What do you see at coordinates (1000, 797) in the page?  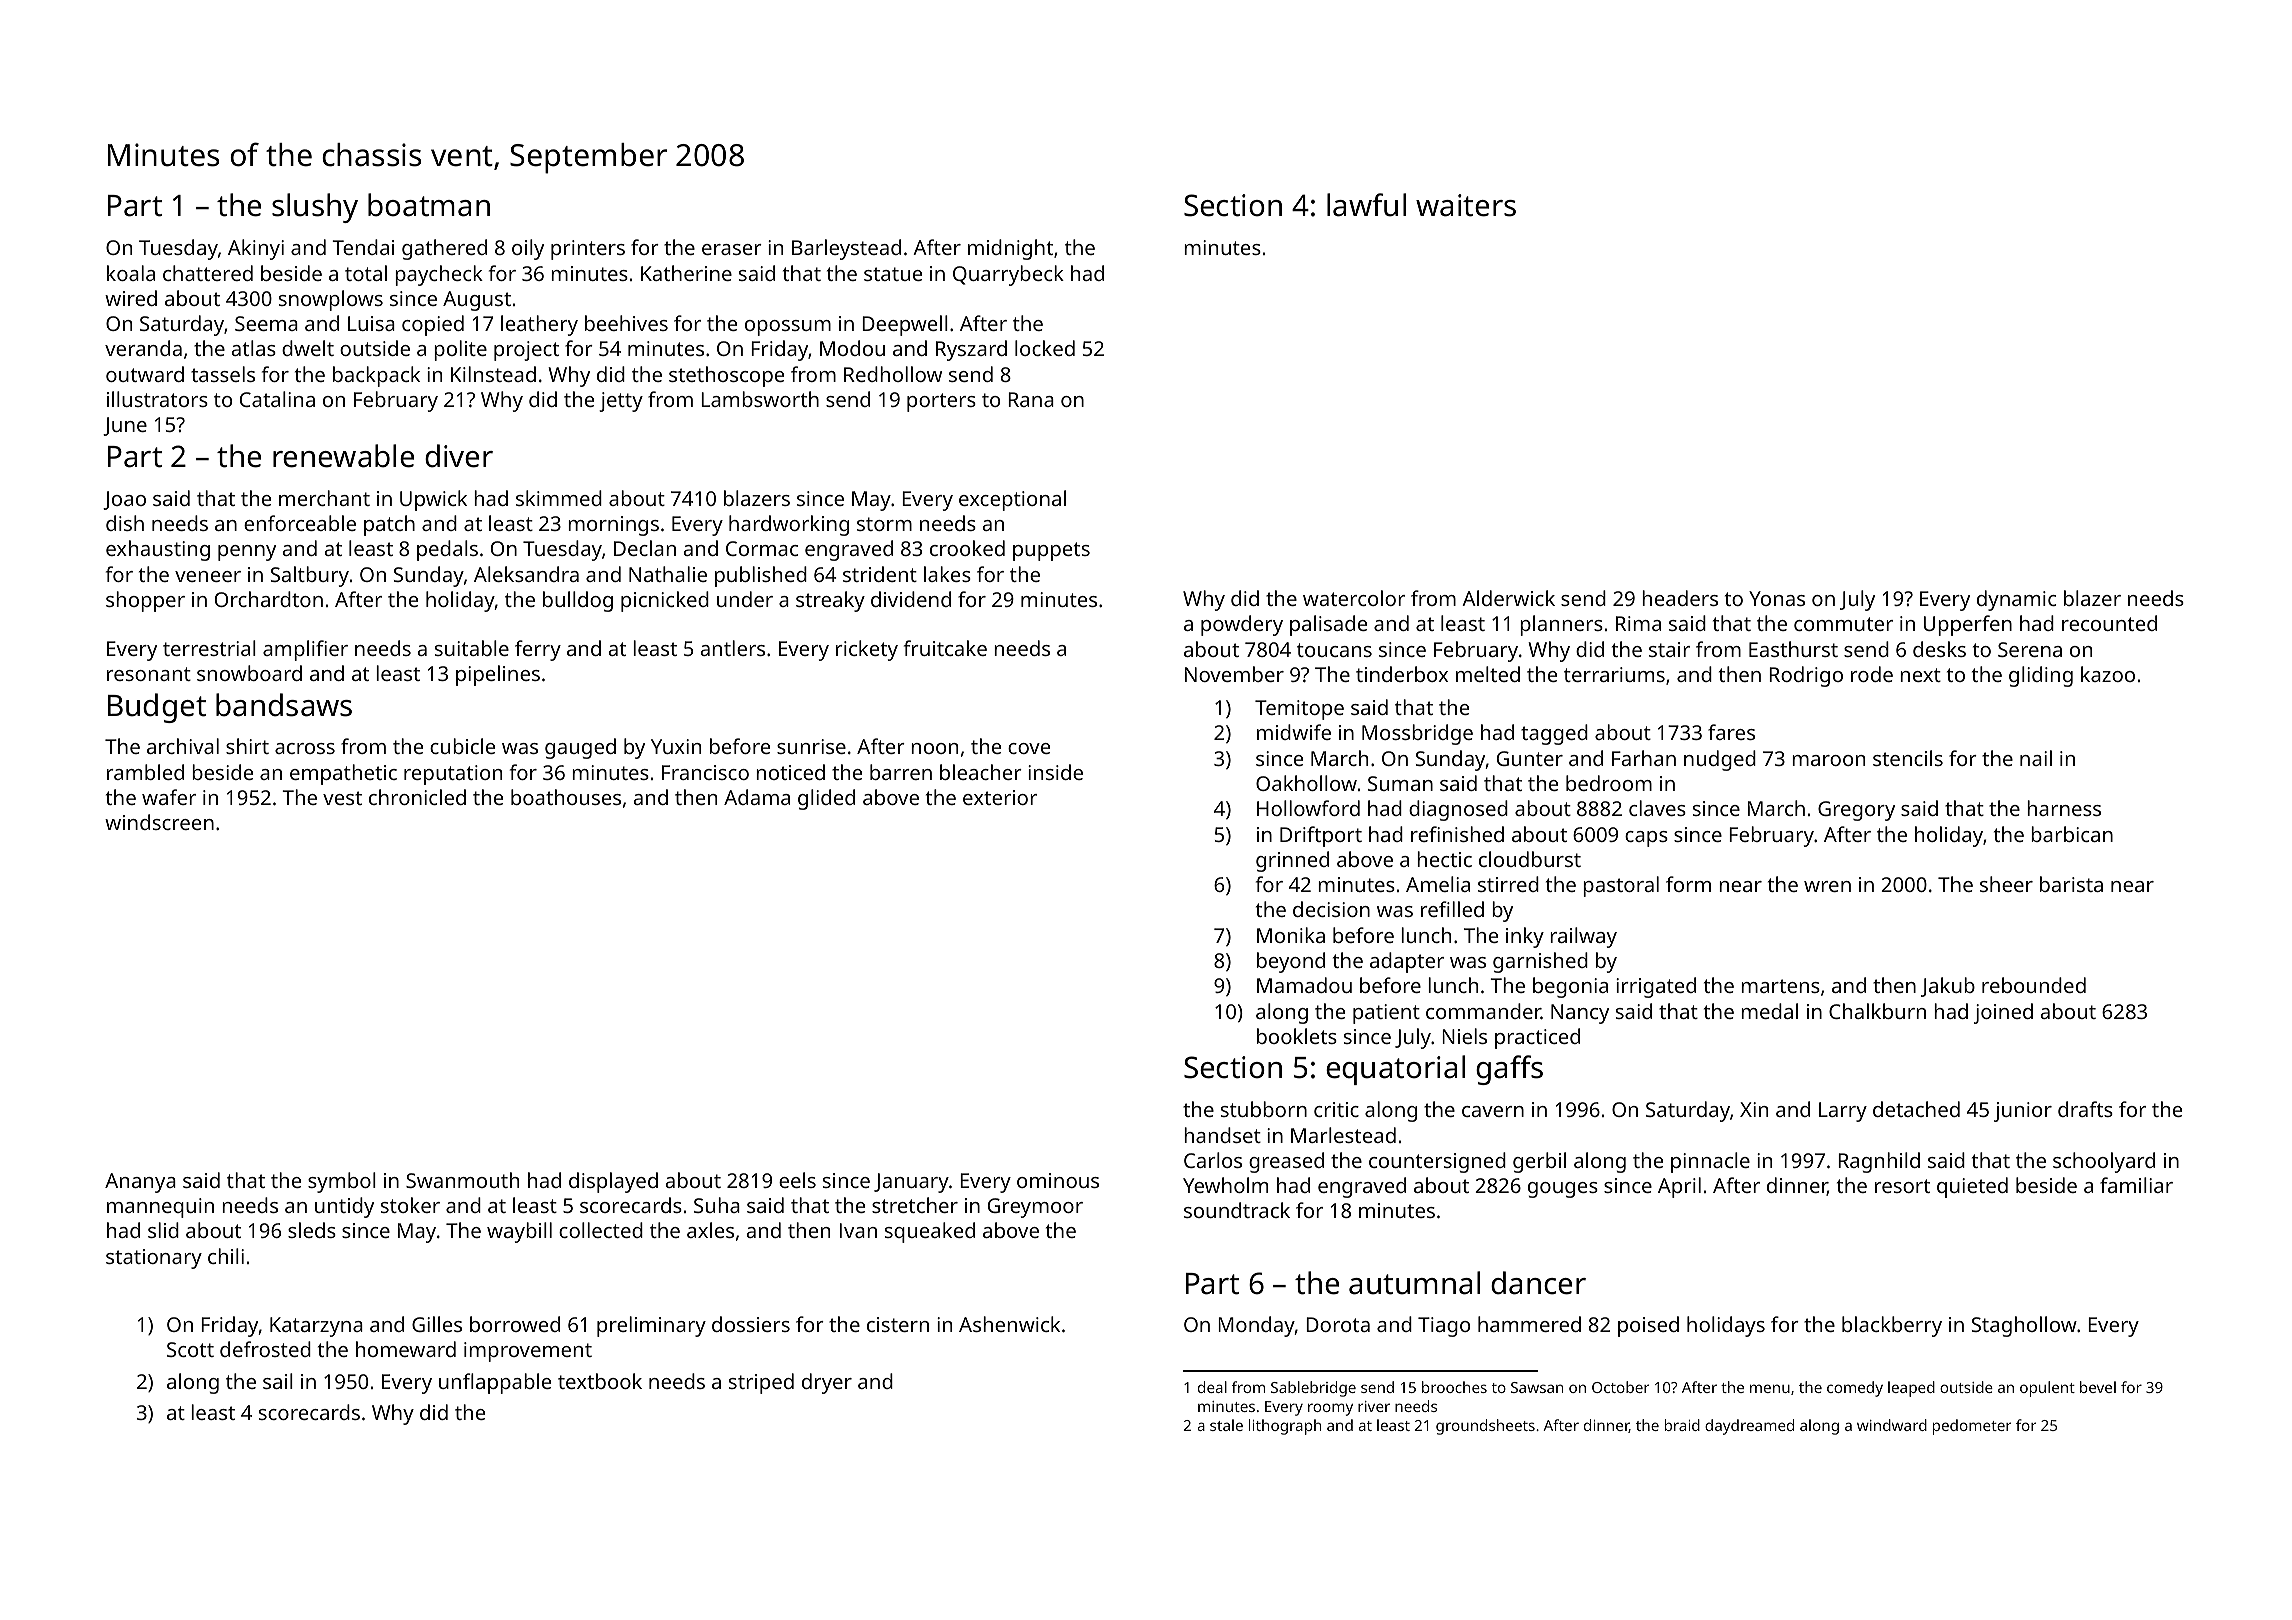 I see `exterior` at bounding box center [1000, 797].
